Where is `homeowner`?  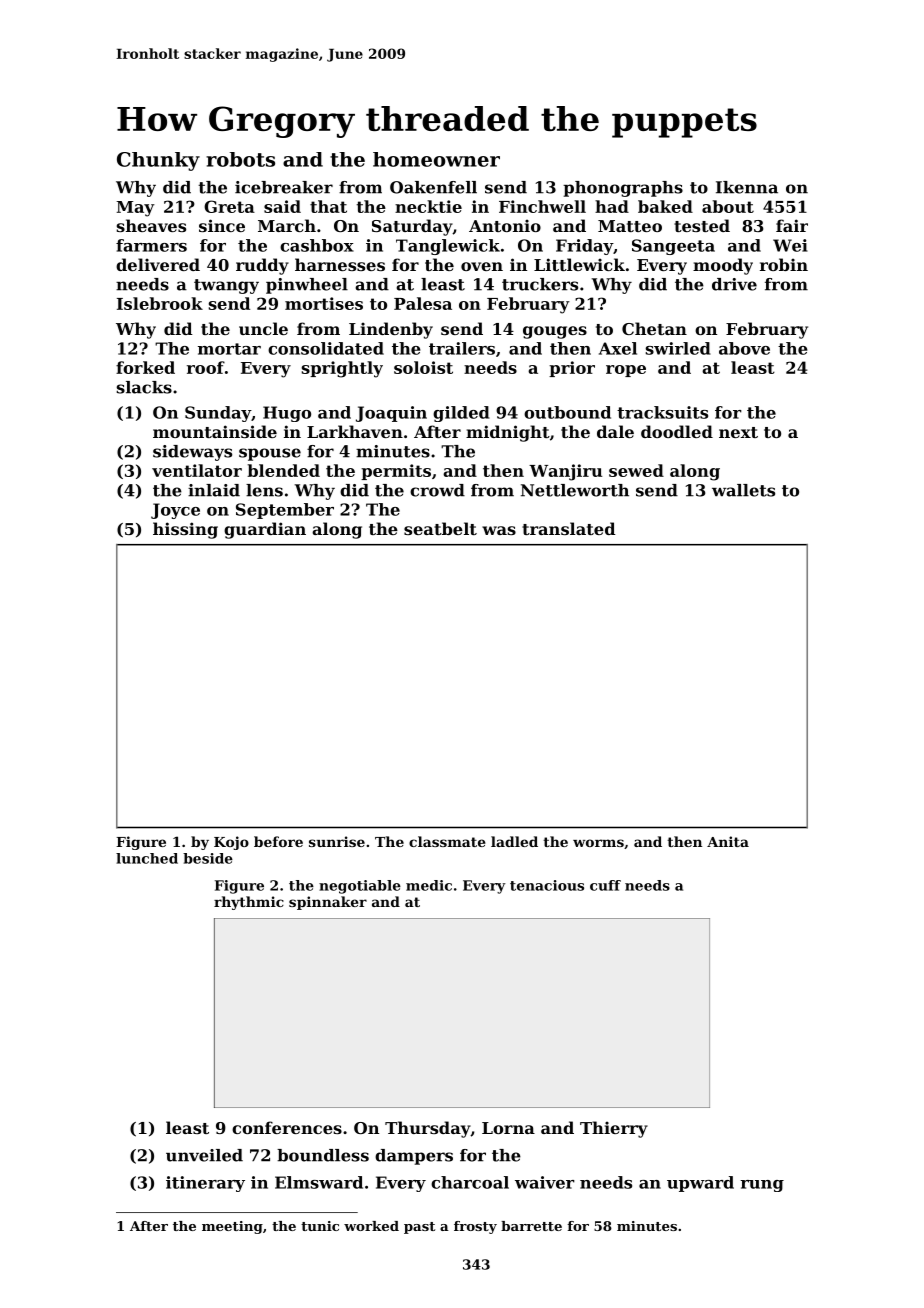
homeowner is located at coordinates (436, 159).
